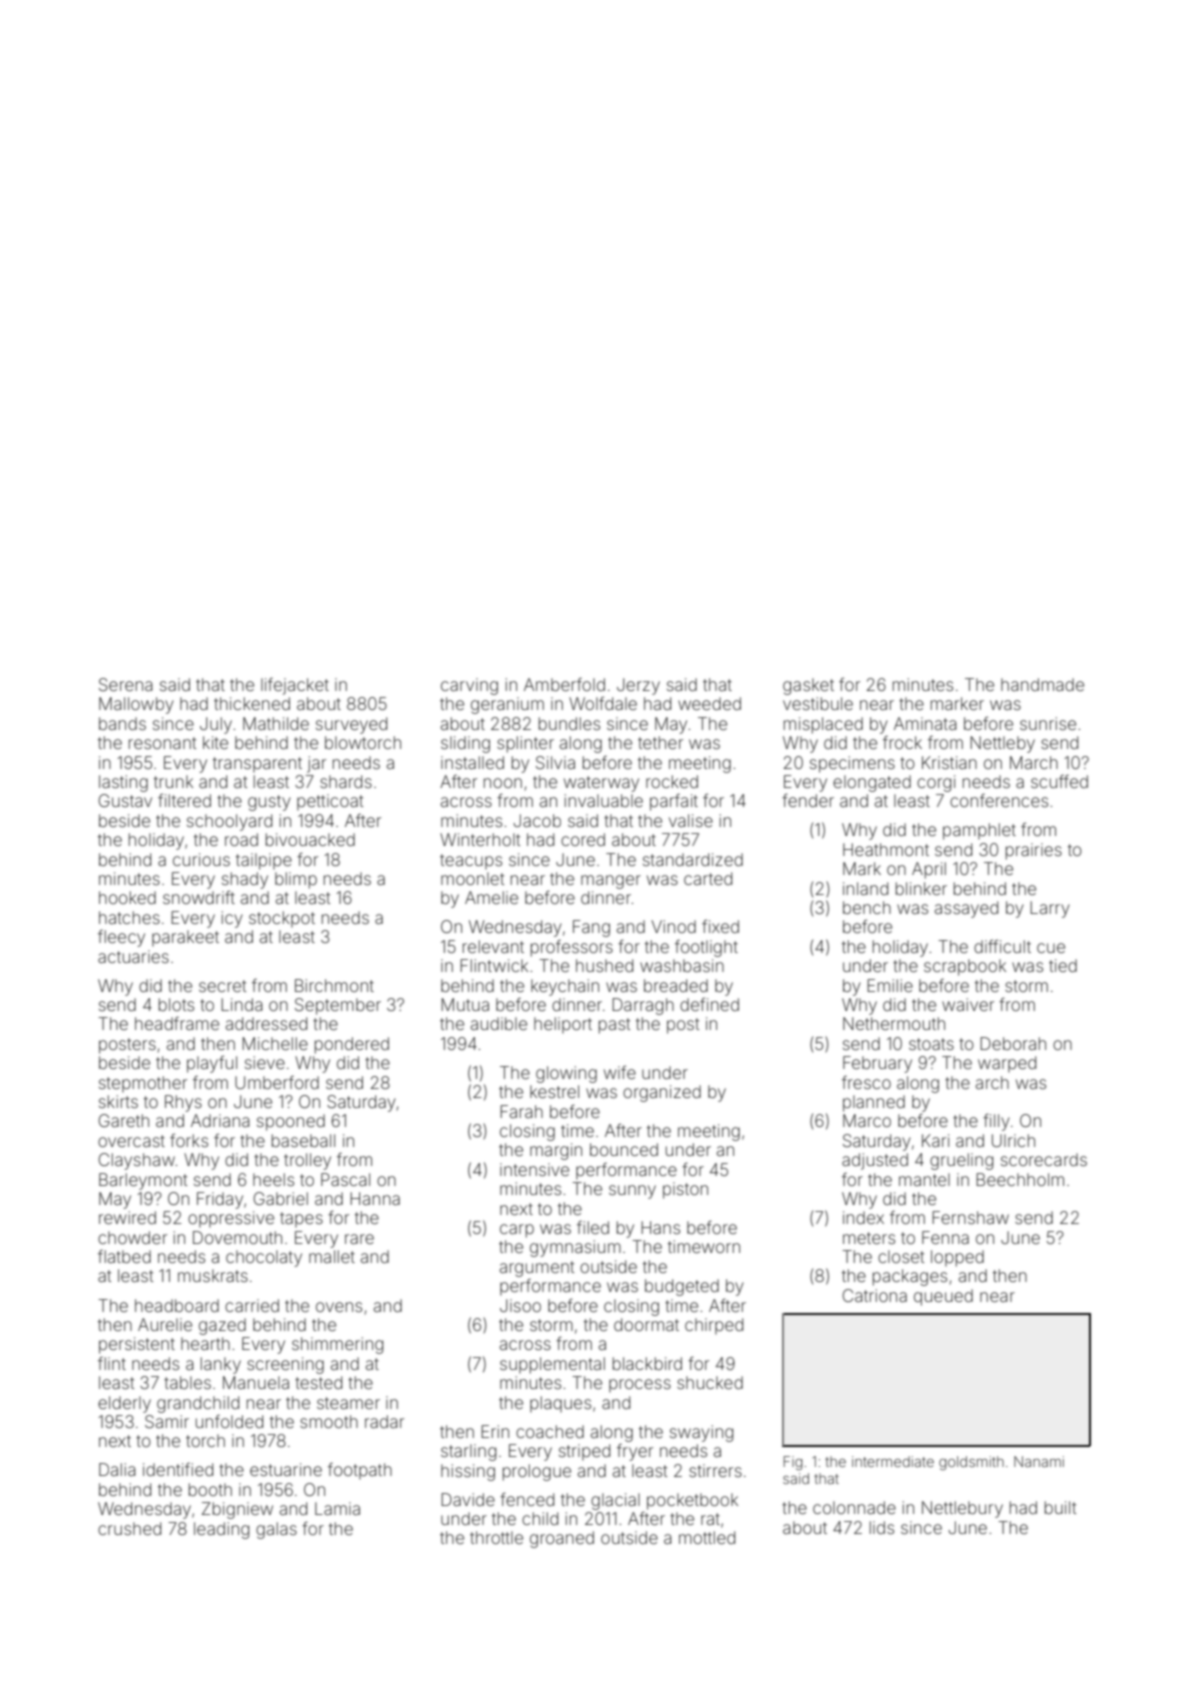  I want to click on playful, so click(212, 1064).
